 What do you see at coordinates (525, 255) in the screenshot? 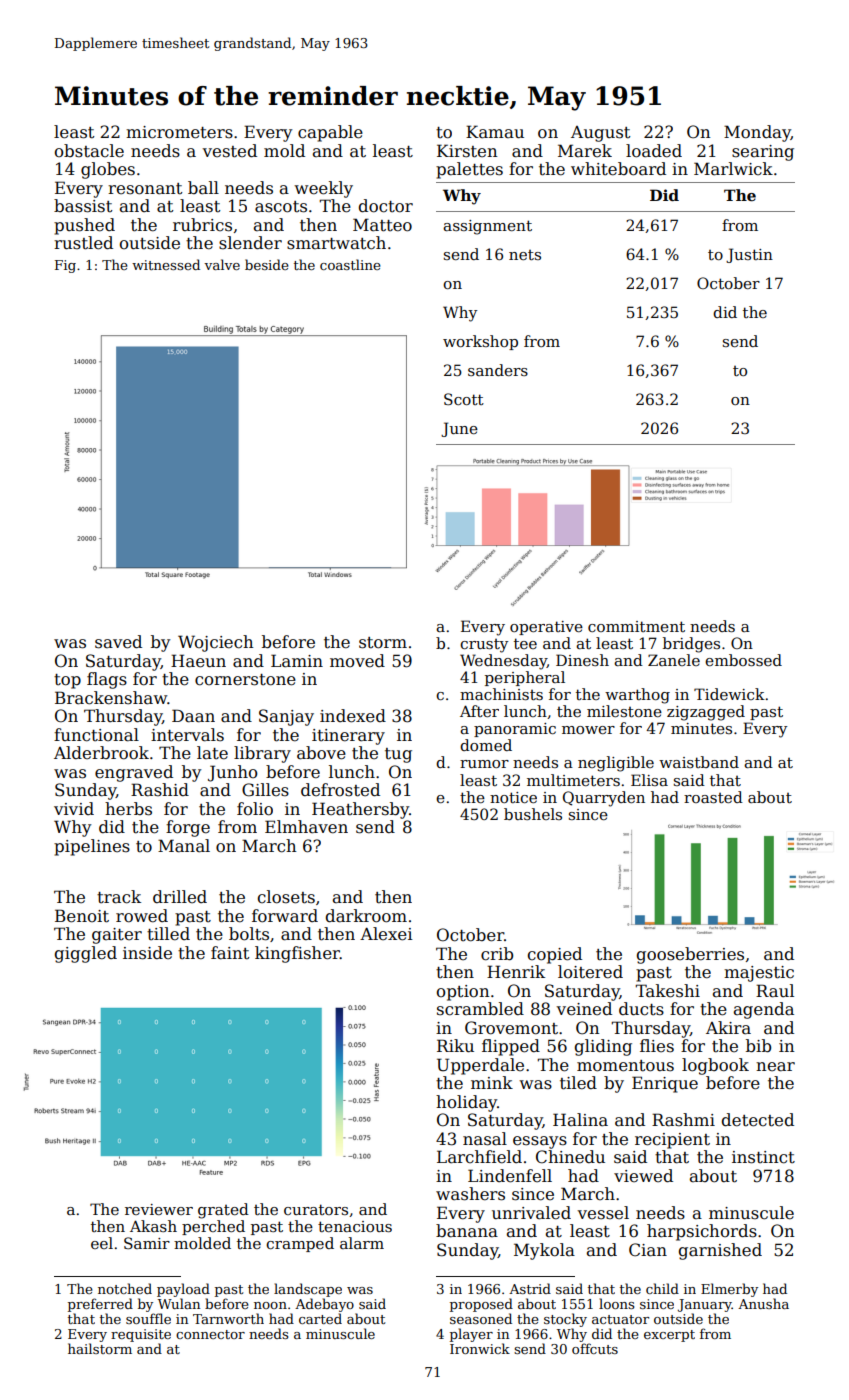
I see `nets` at bounding box center [525, 255].
